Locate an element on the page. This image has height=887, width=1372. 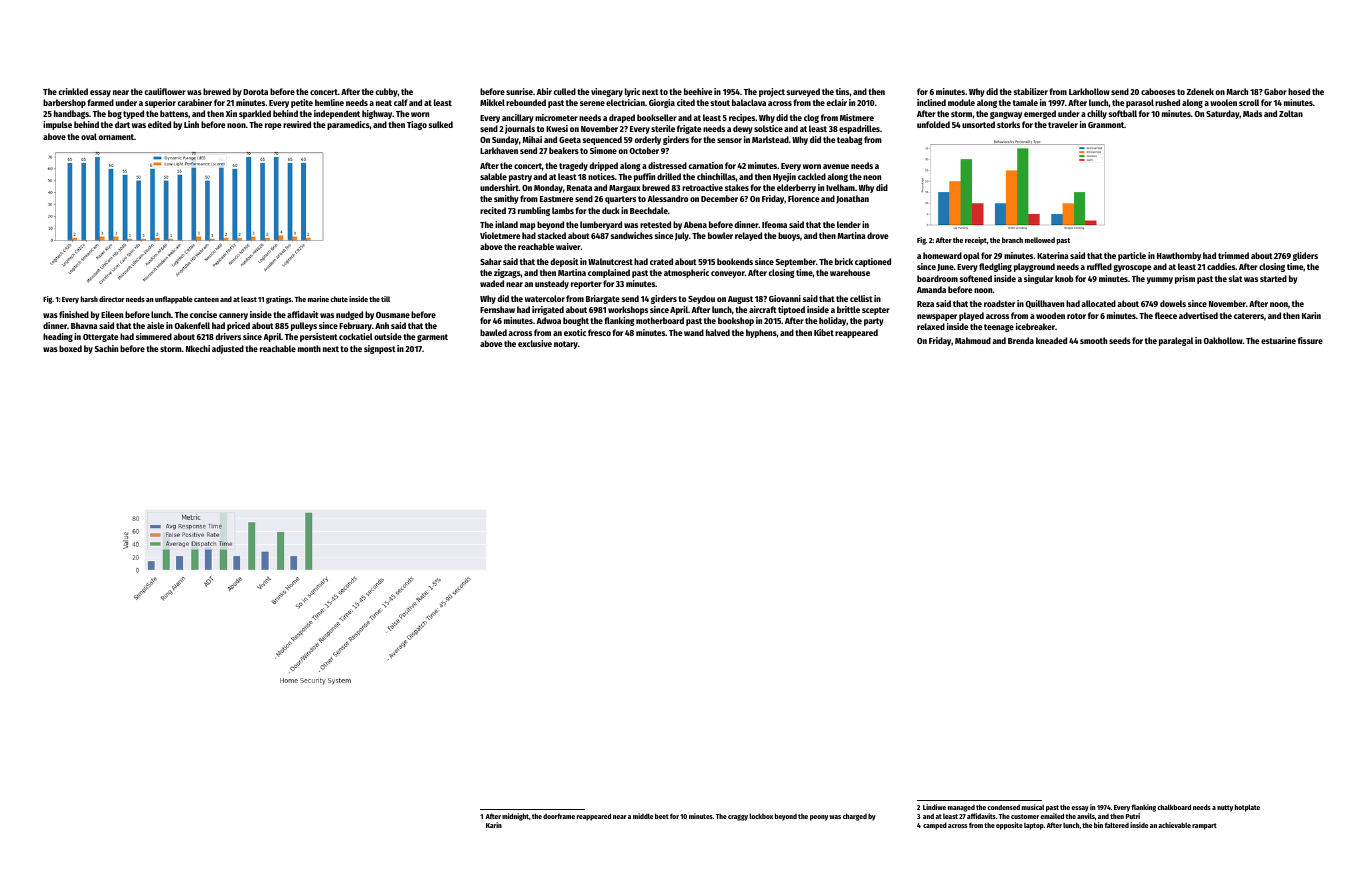
craggy is located at coordinates (738, 818).
